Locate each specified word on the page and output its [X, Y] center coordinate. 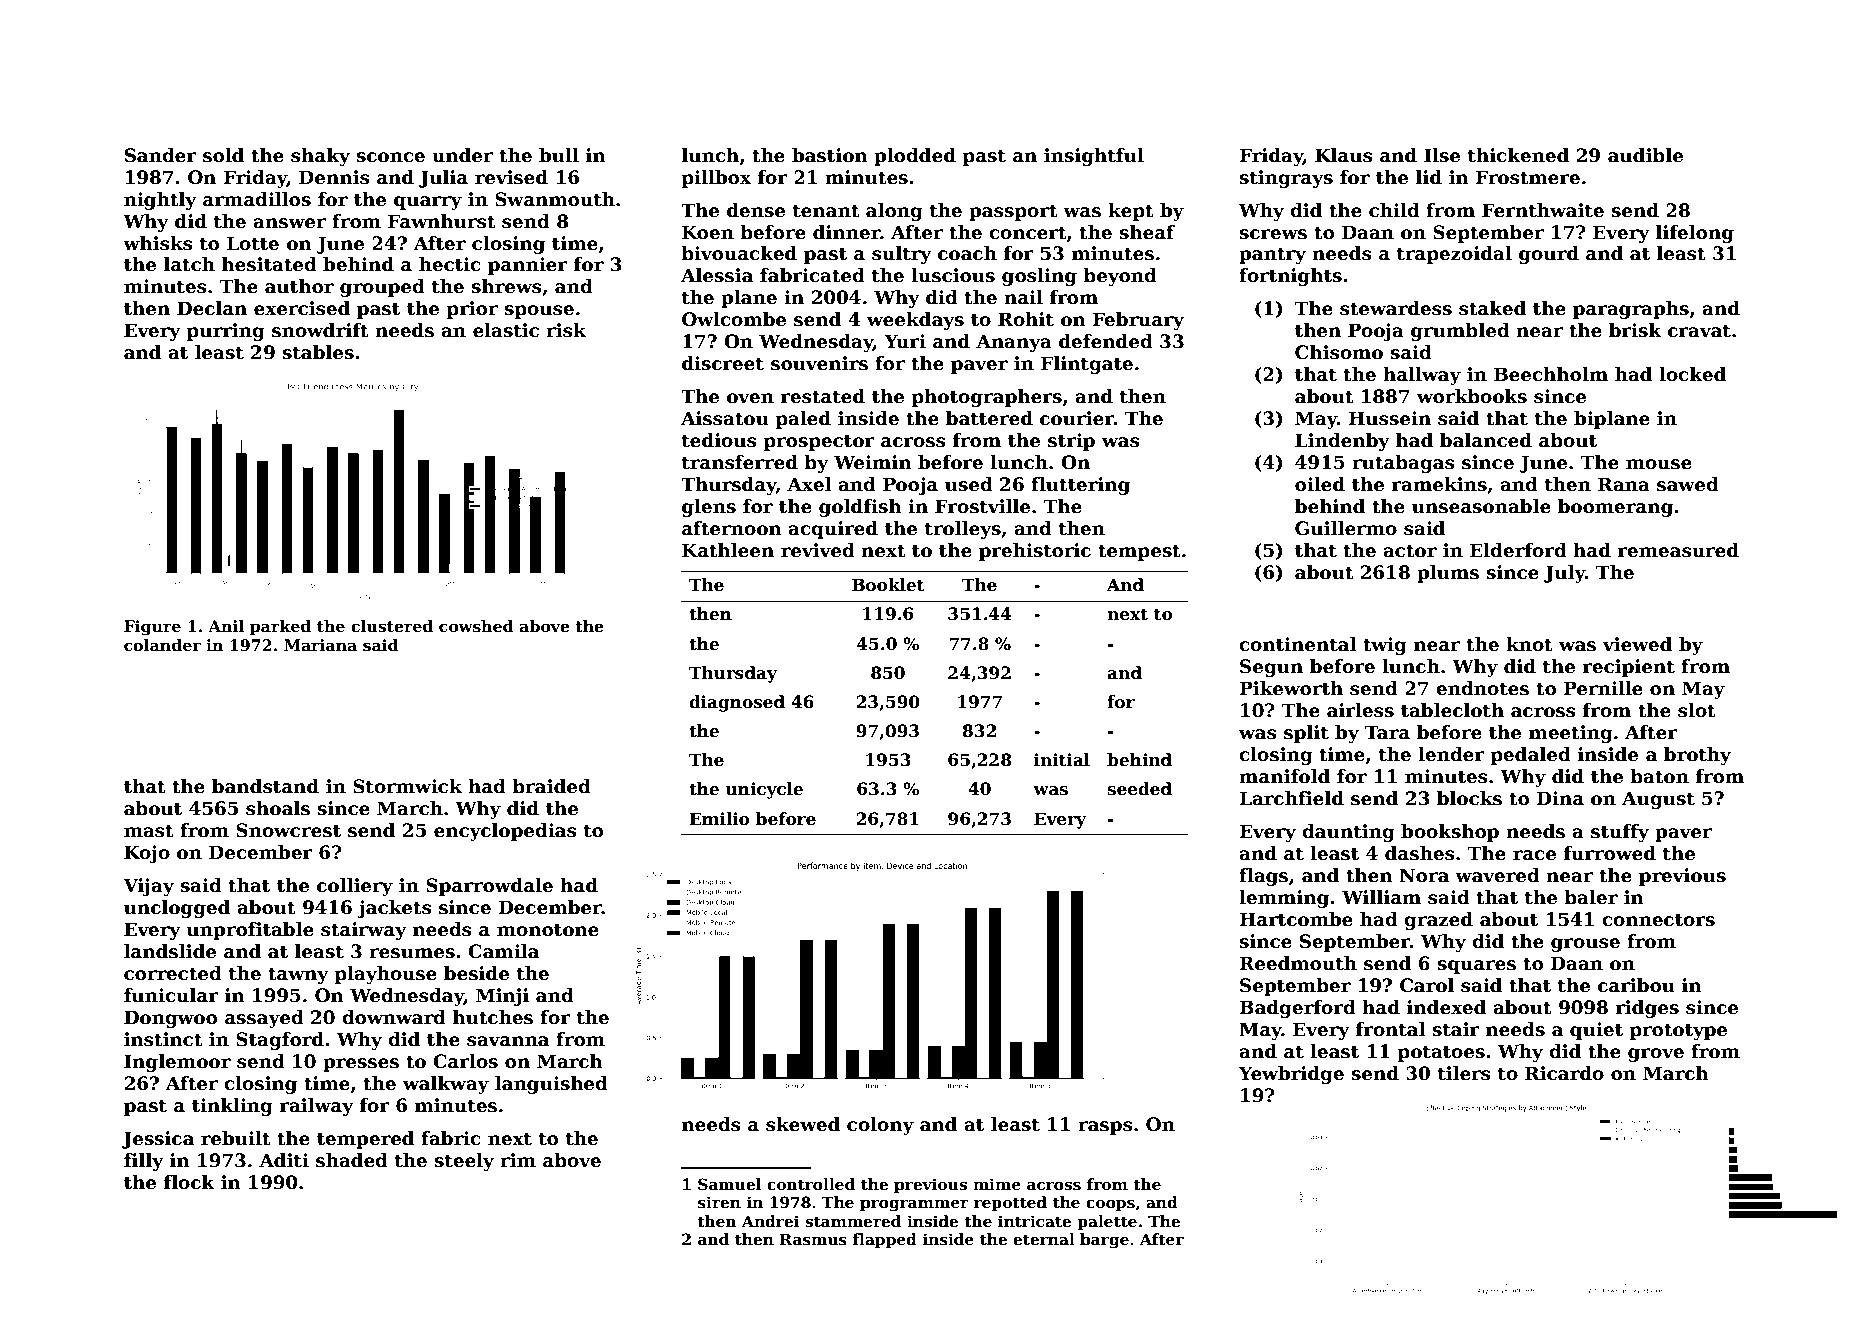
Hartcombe [1296, 919]
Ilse [1442, 155]
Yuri [905, 341]
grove [1656, 1055]
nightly [160, 201]
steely [464, 1162]
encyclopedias [505, 832]
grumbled [1460, 332]
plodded [915, 157]
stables [318, 352]
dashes [1420, 853]
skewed [803, 1124]
